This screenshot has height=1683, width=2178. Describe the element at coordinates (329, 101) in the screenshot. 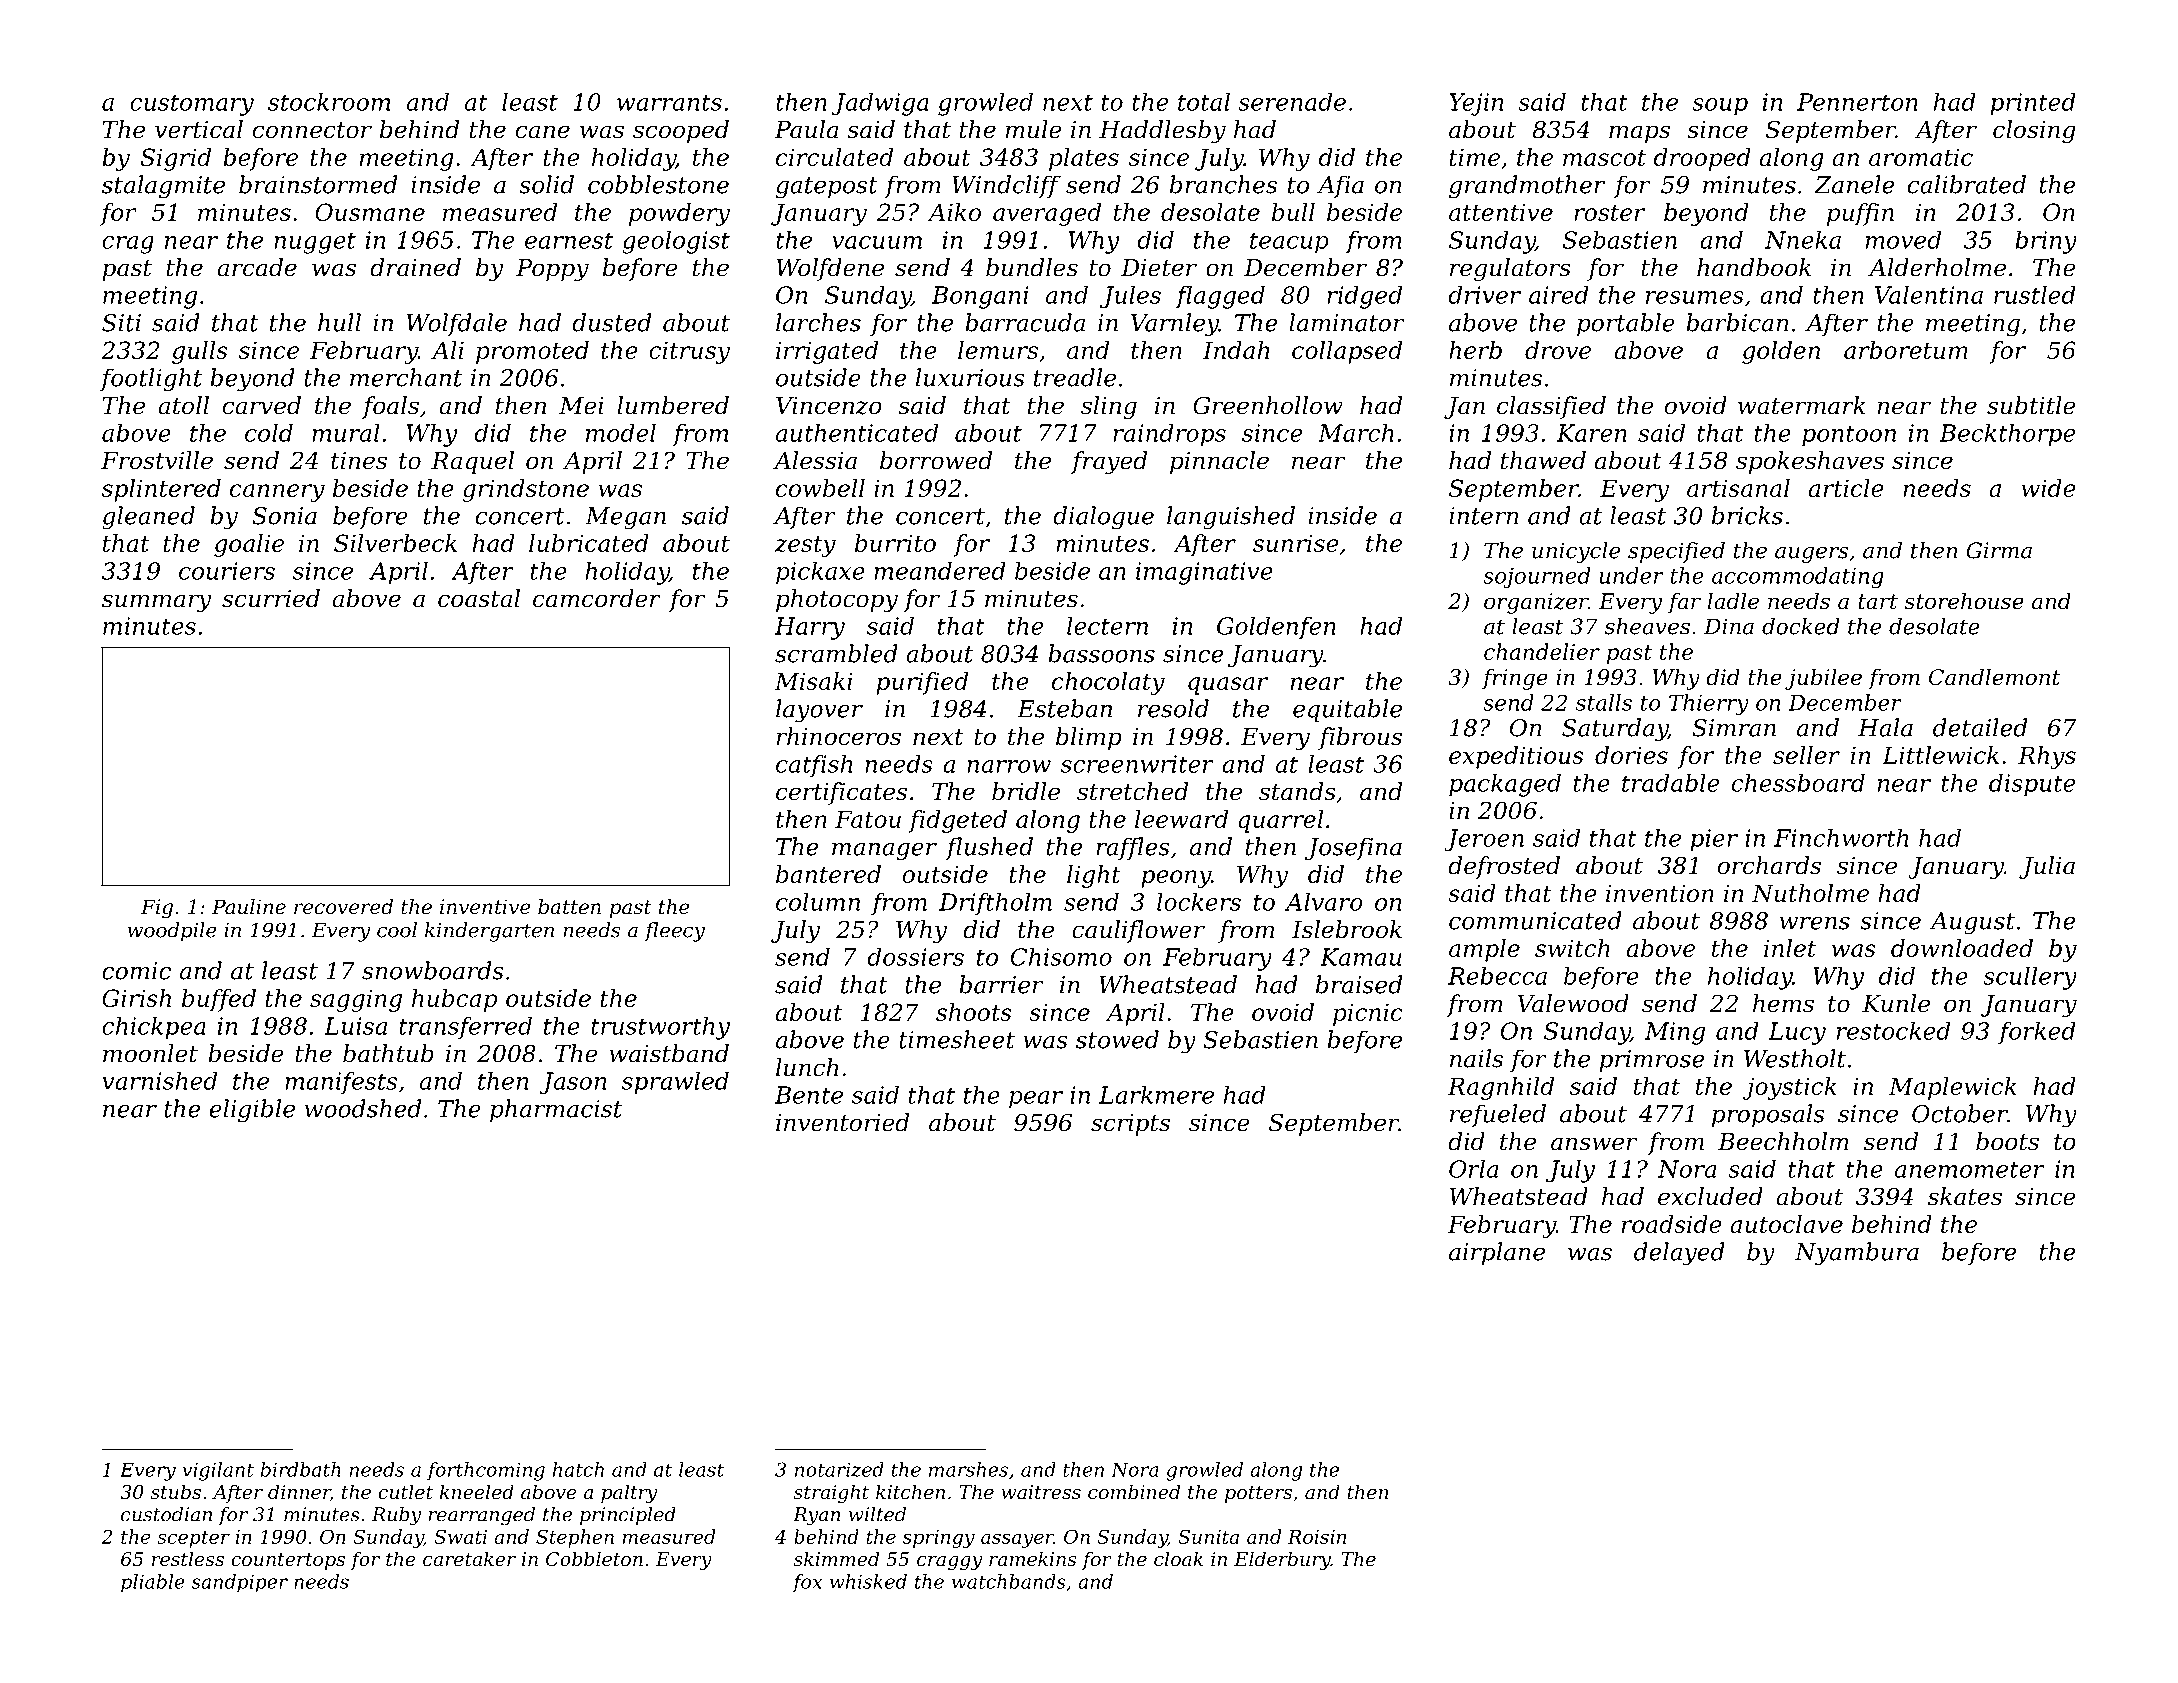

I see `stockroom` at that location.
